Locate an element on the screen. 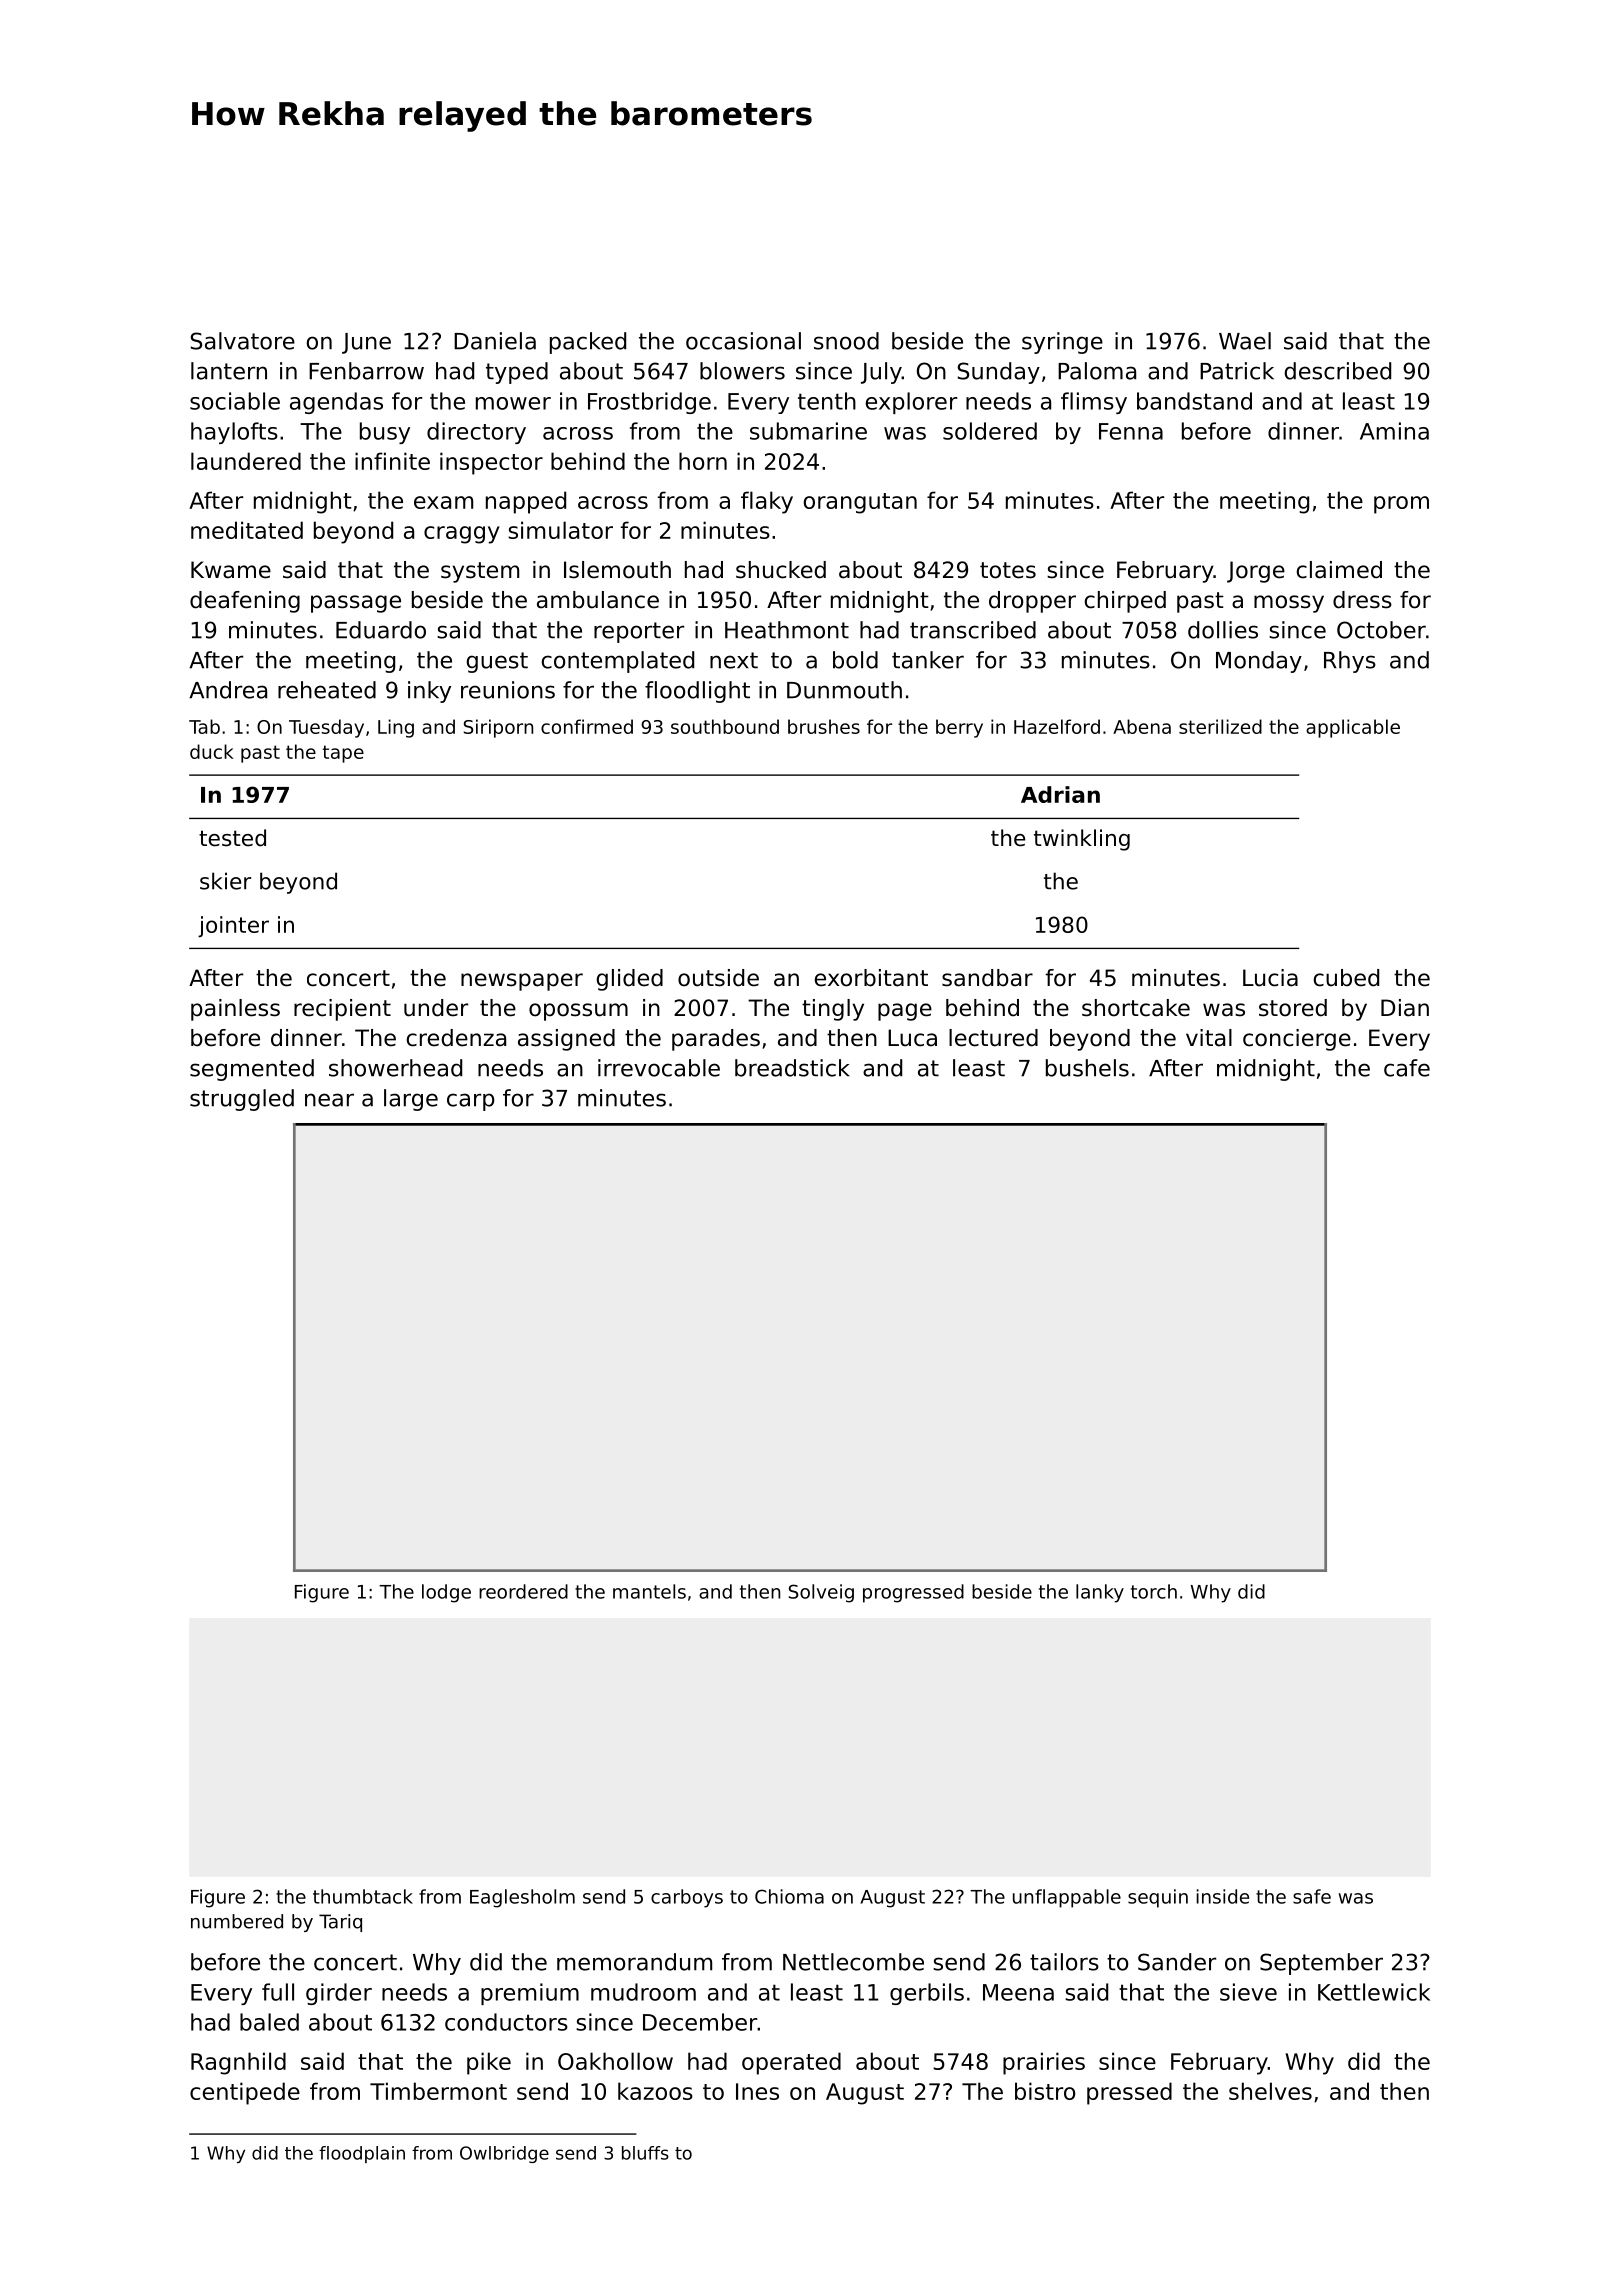 This screenshot has width=1620, height=2292. Salvatore is located at coordinates (243, 341).
